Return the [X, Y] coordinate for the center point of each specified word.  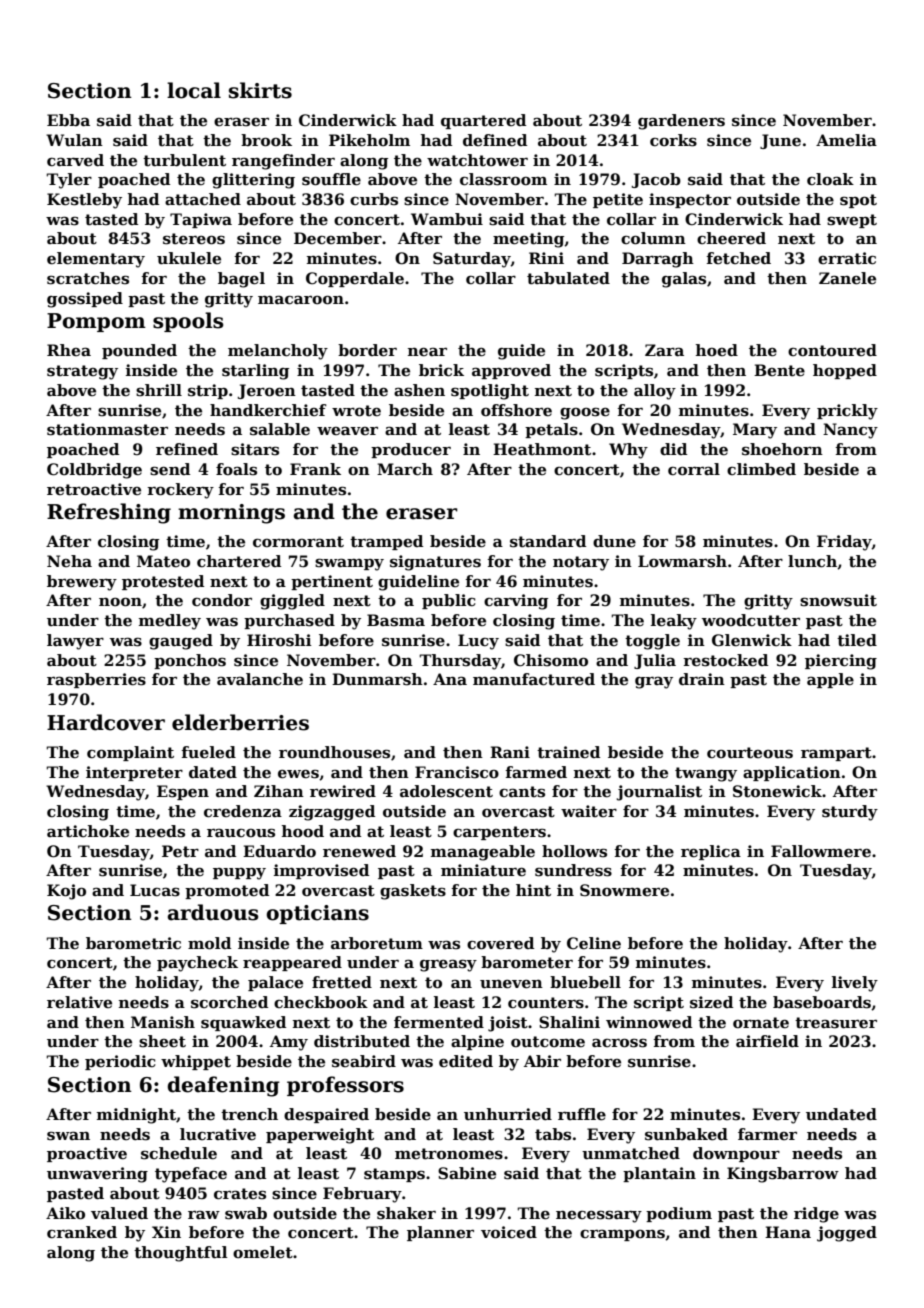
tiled [857, 640]
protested [163, 582]
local [194, 90]
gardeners [681, 122]
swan [68, 1136]
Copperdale [355, 279]
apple [830, 680]
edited [466, 1061]
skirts [260, 90]
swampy [349, 564]
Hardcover [106, 722]
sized [711, 1002]
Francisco [457, 772]
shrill [159, 390]
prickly [847, 412]
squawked [243, 1023]
